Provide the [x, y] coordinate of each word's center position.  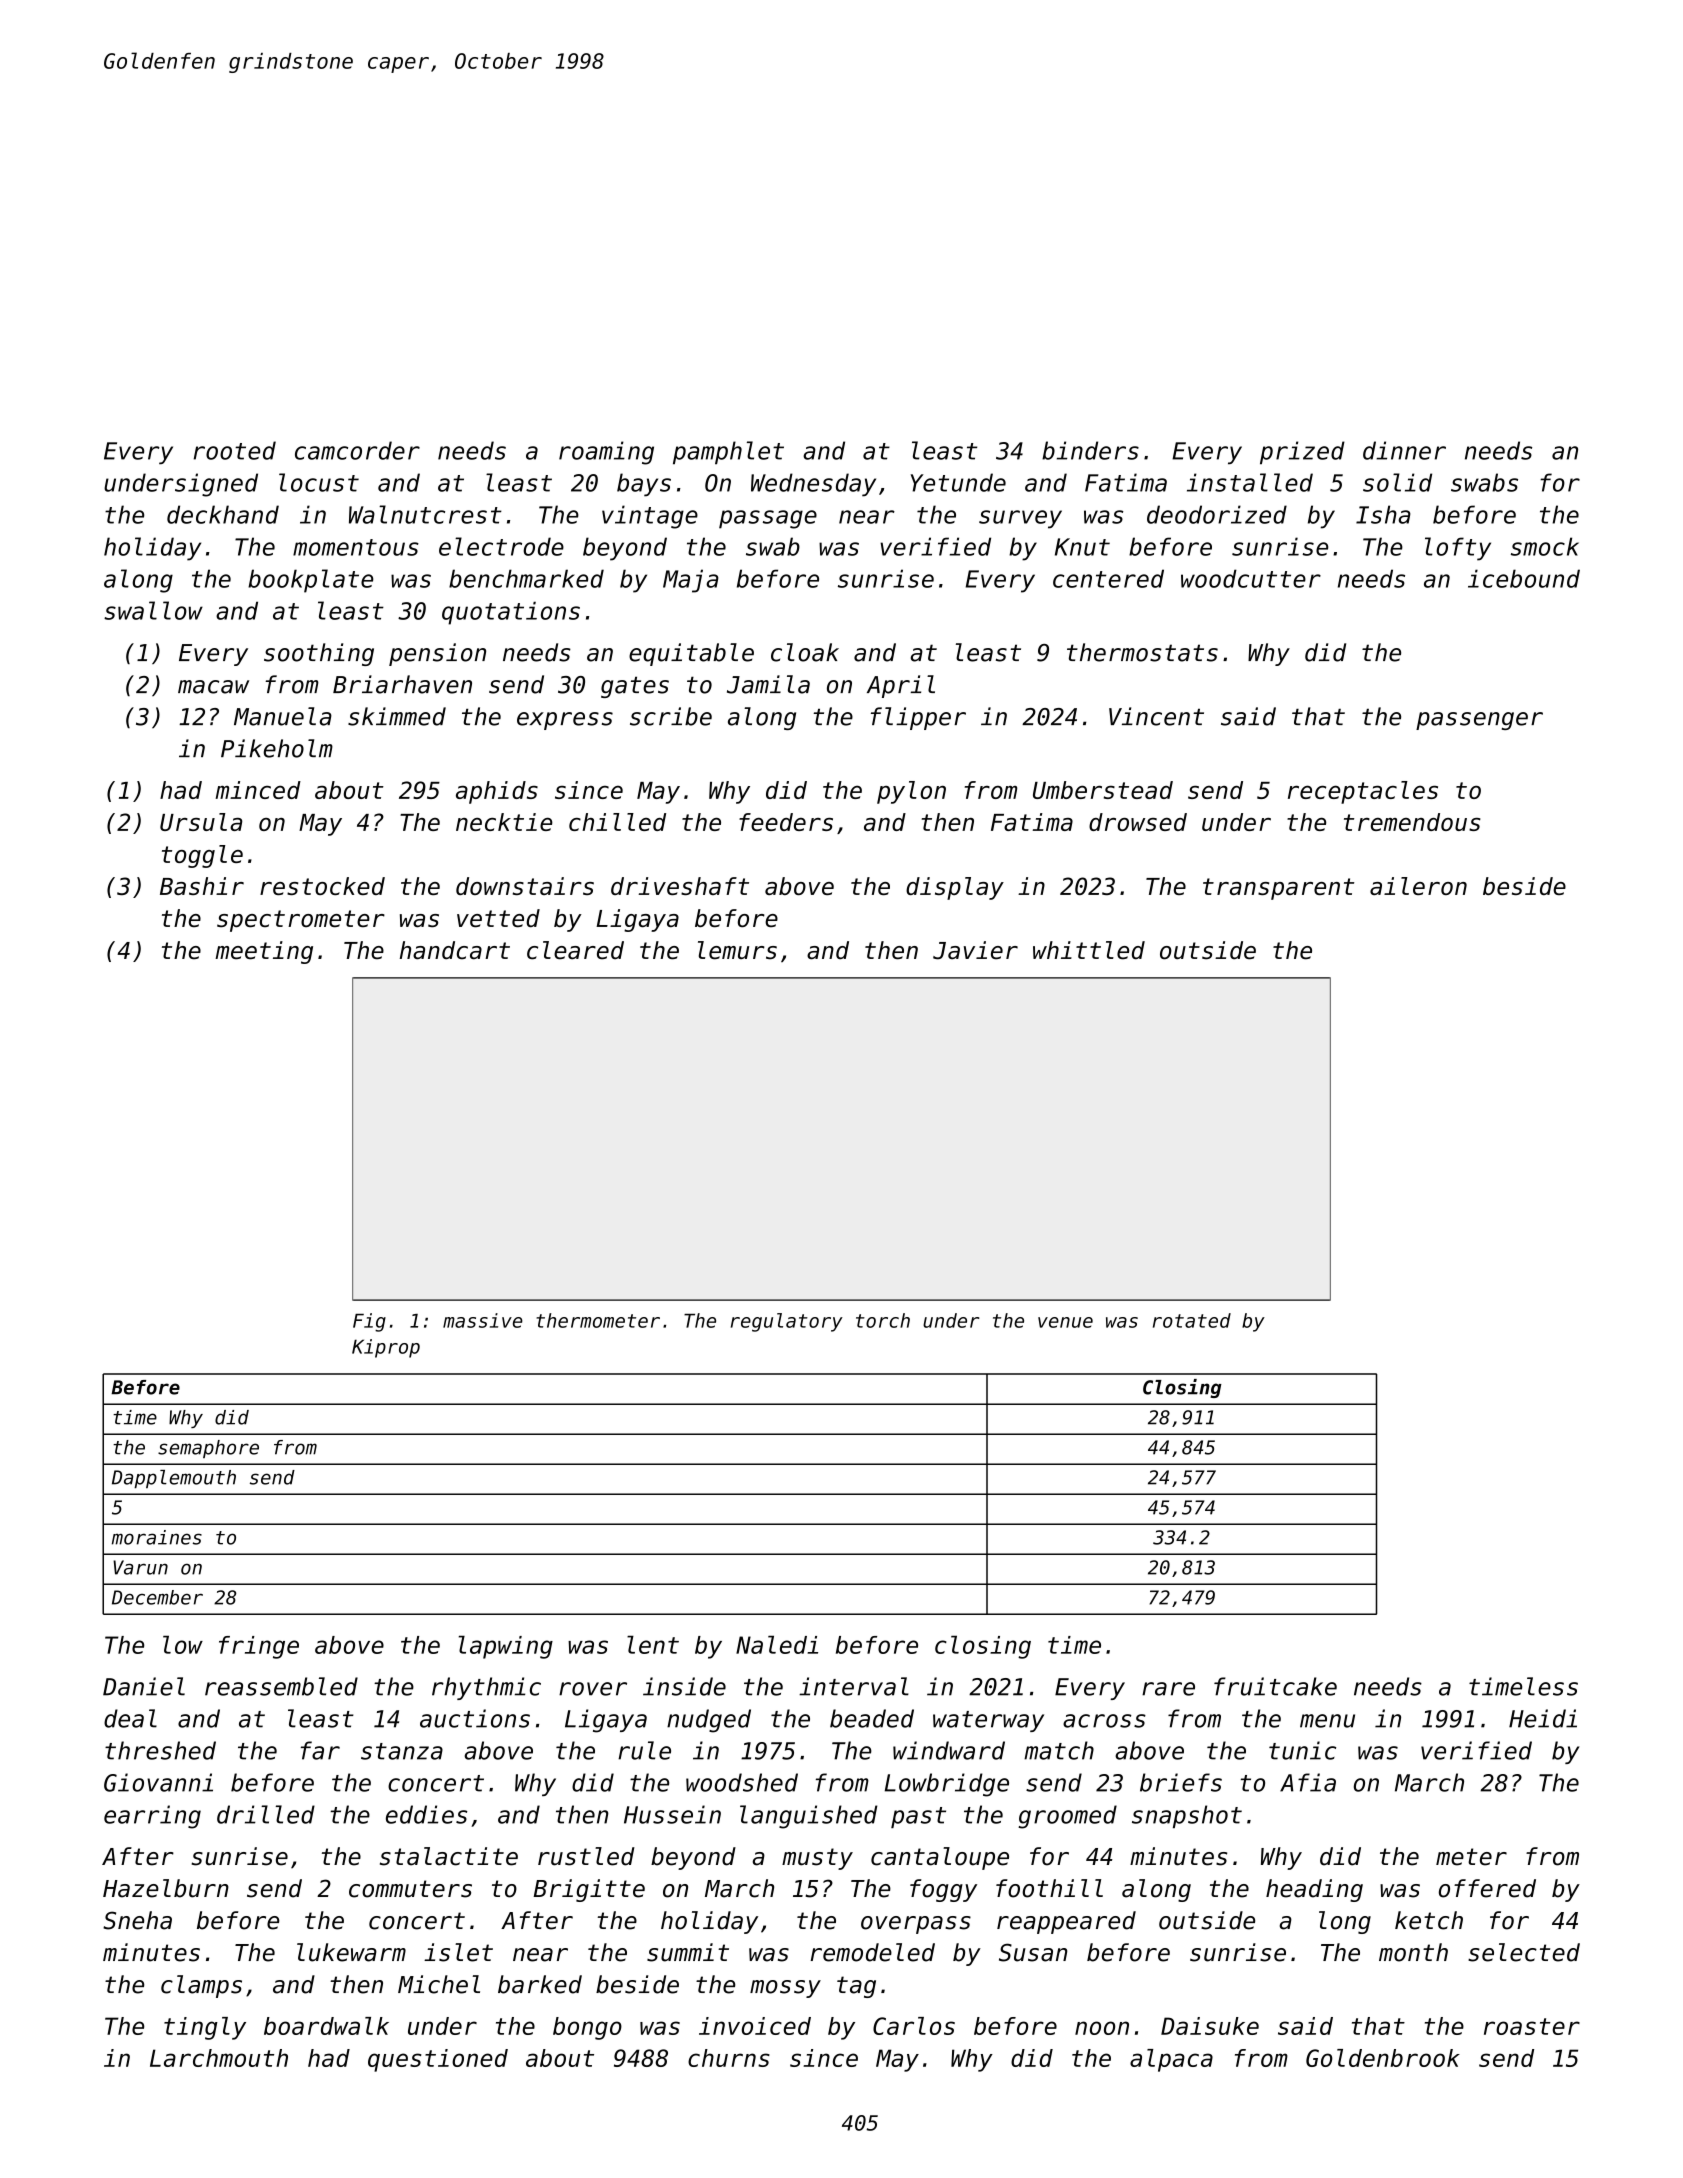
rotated [1192, 1320]
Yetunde [958, 482]
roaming [606, 453]
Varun [140, 1567]
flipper [918, 718]
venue [1065, 1322]
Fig [369, 1322]
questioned [438, 2060]
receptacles [1363, 792]
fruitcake [1275, 1686]
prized [1302, 452]
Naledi [777, 1645]
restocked [322, 886]
